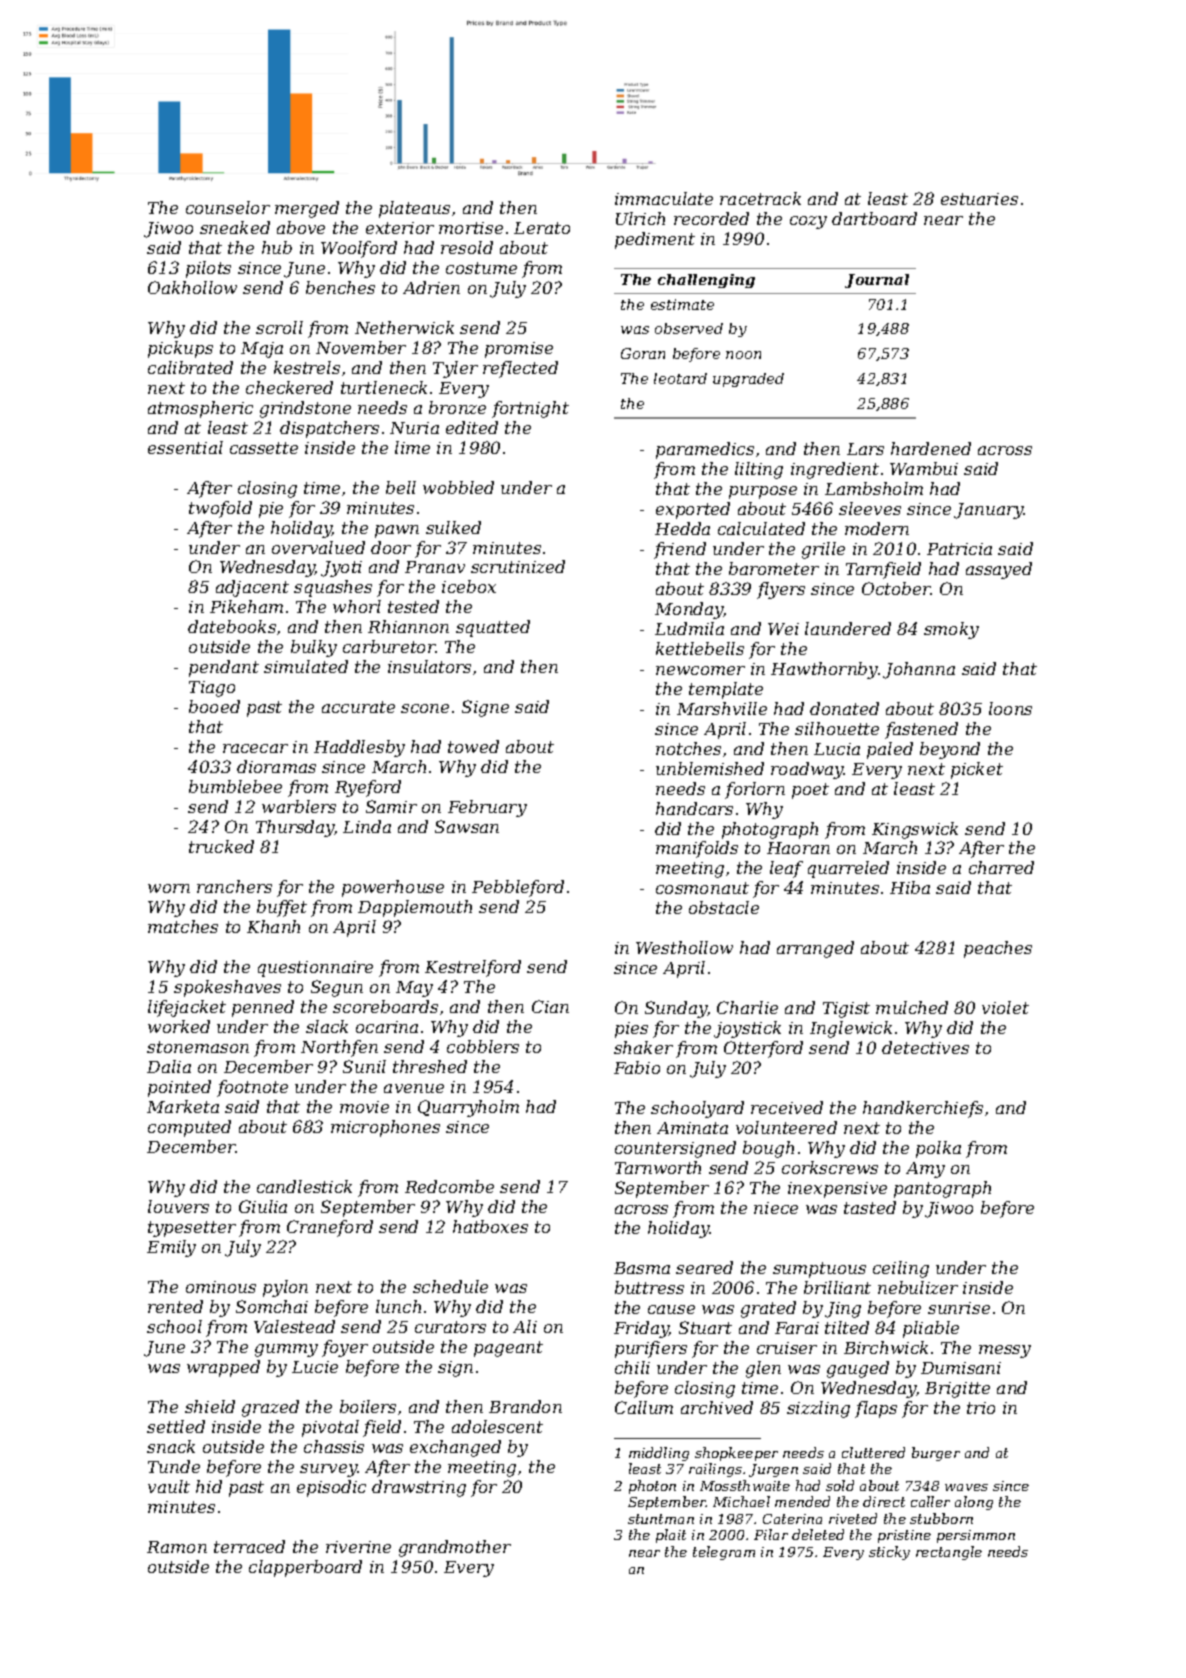  What do you see at coordinates (414, 209) in the document?
I see `plateaus` at bounding box center [414, 209].
